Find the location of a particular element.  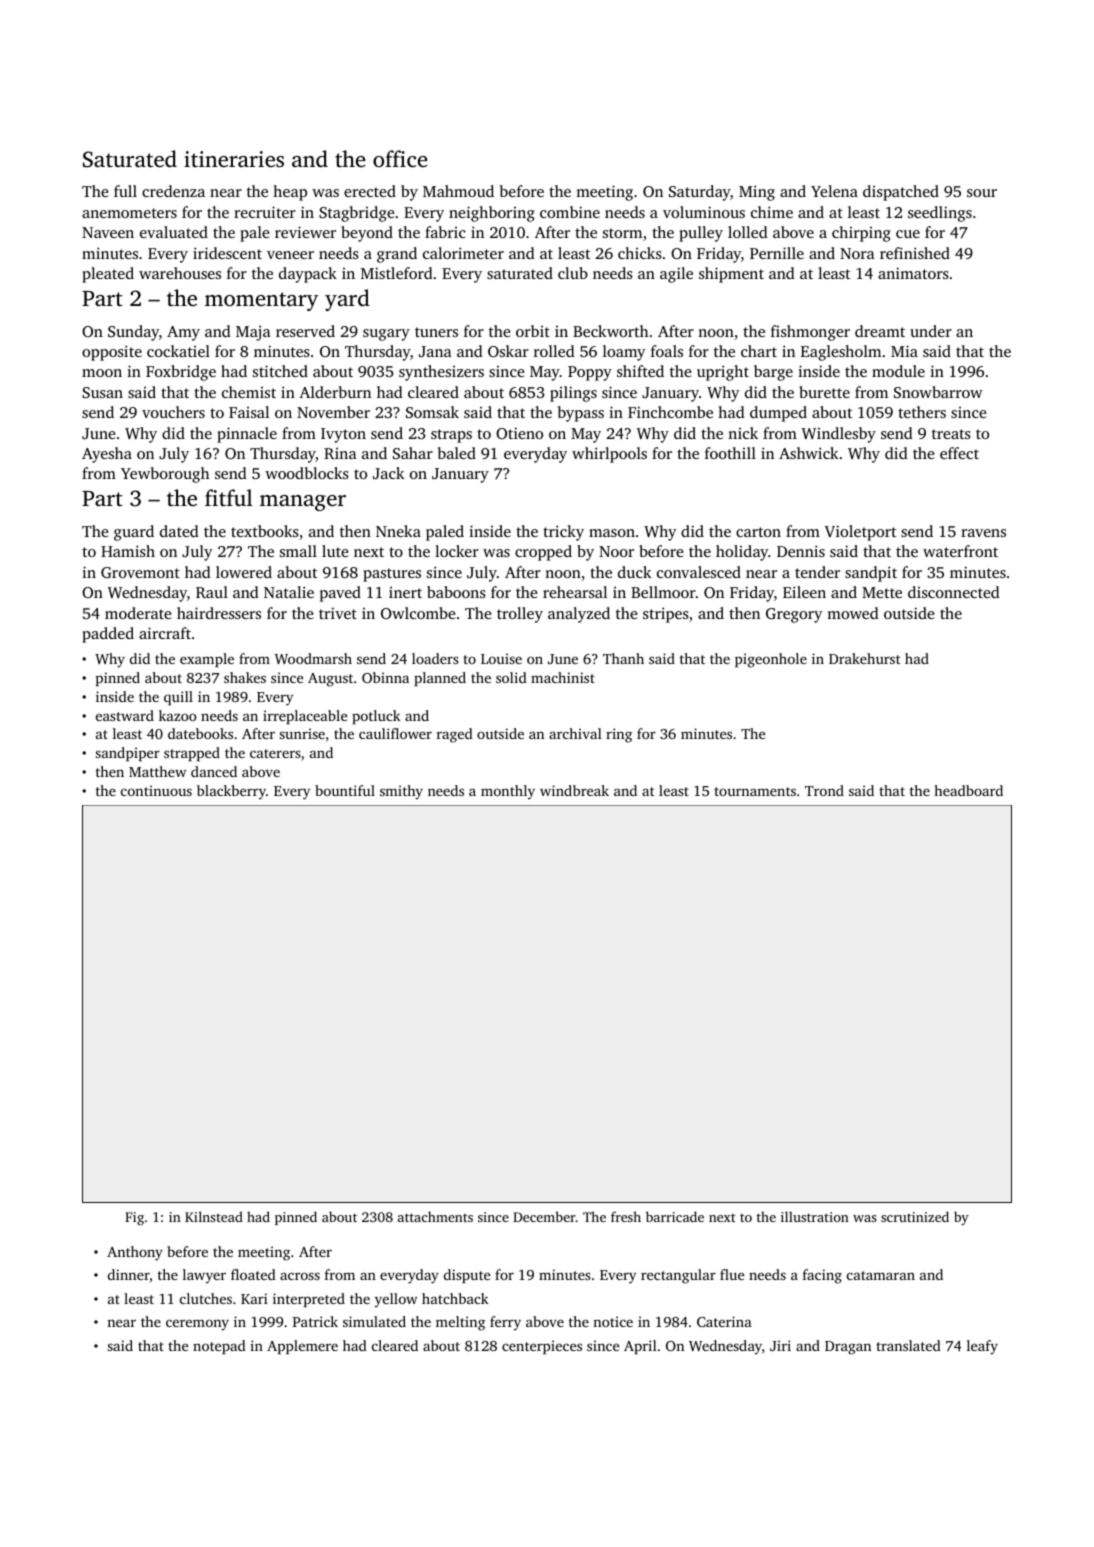

fresh is located at coordinates (626, 1216).
